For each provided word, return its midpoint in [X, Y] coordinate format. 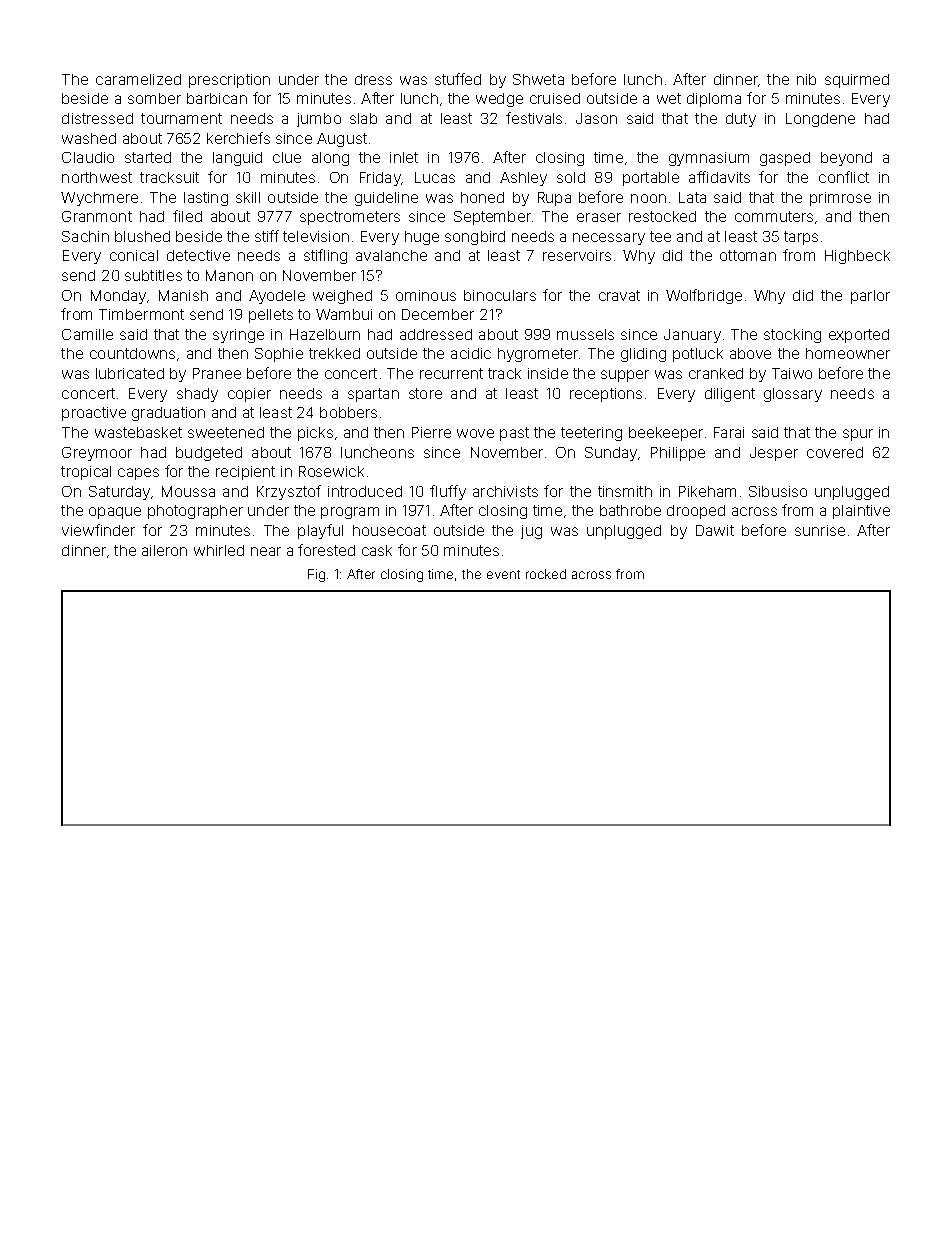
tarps [801, 238]
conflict [844, 177]
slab [363, 118]
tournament [181, 118]
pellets [271, 316]
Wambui [344, 314]
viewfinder [98, 530]
